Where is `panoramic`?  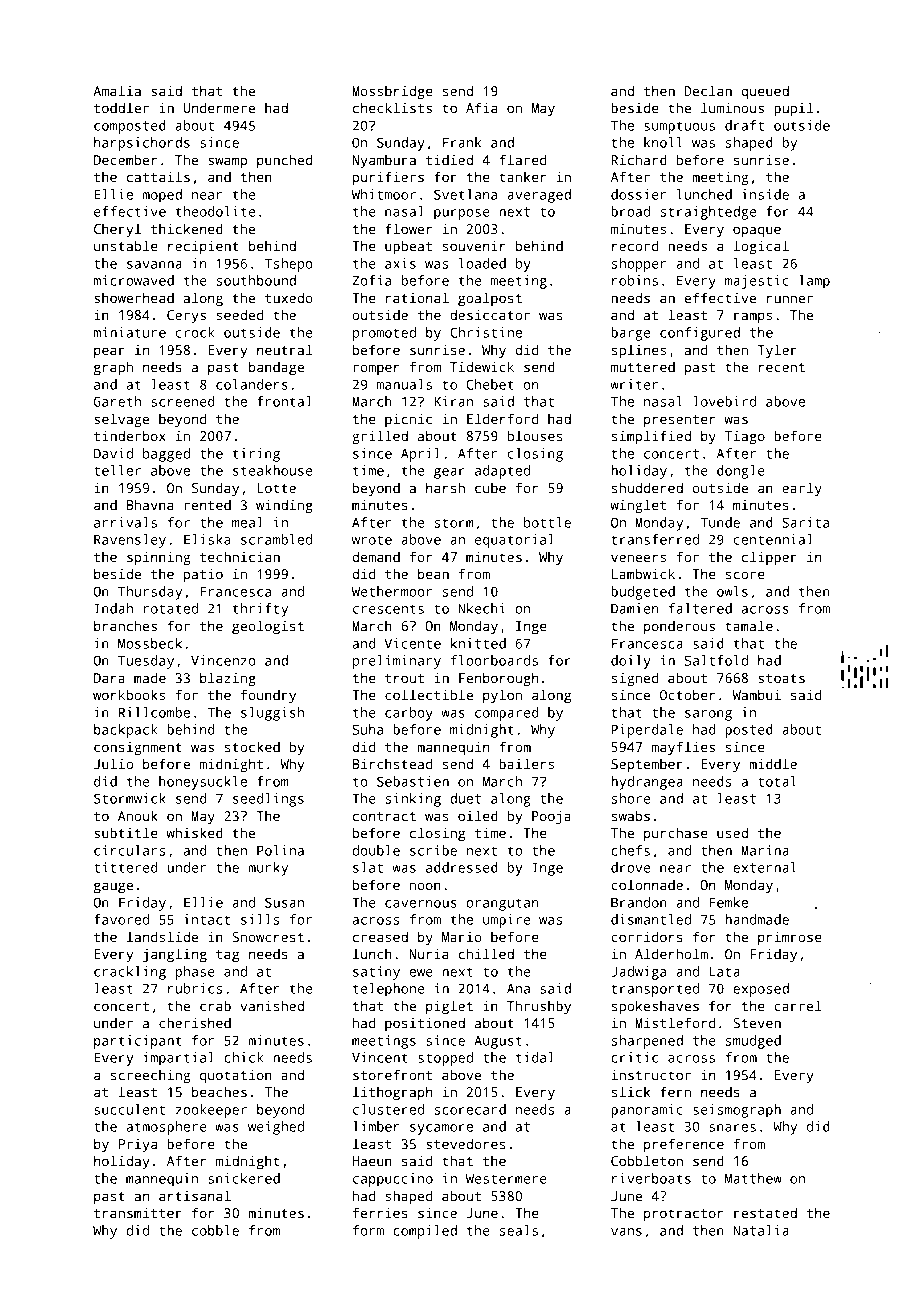
panoramic is located at coordinates (647, 1111).
